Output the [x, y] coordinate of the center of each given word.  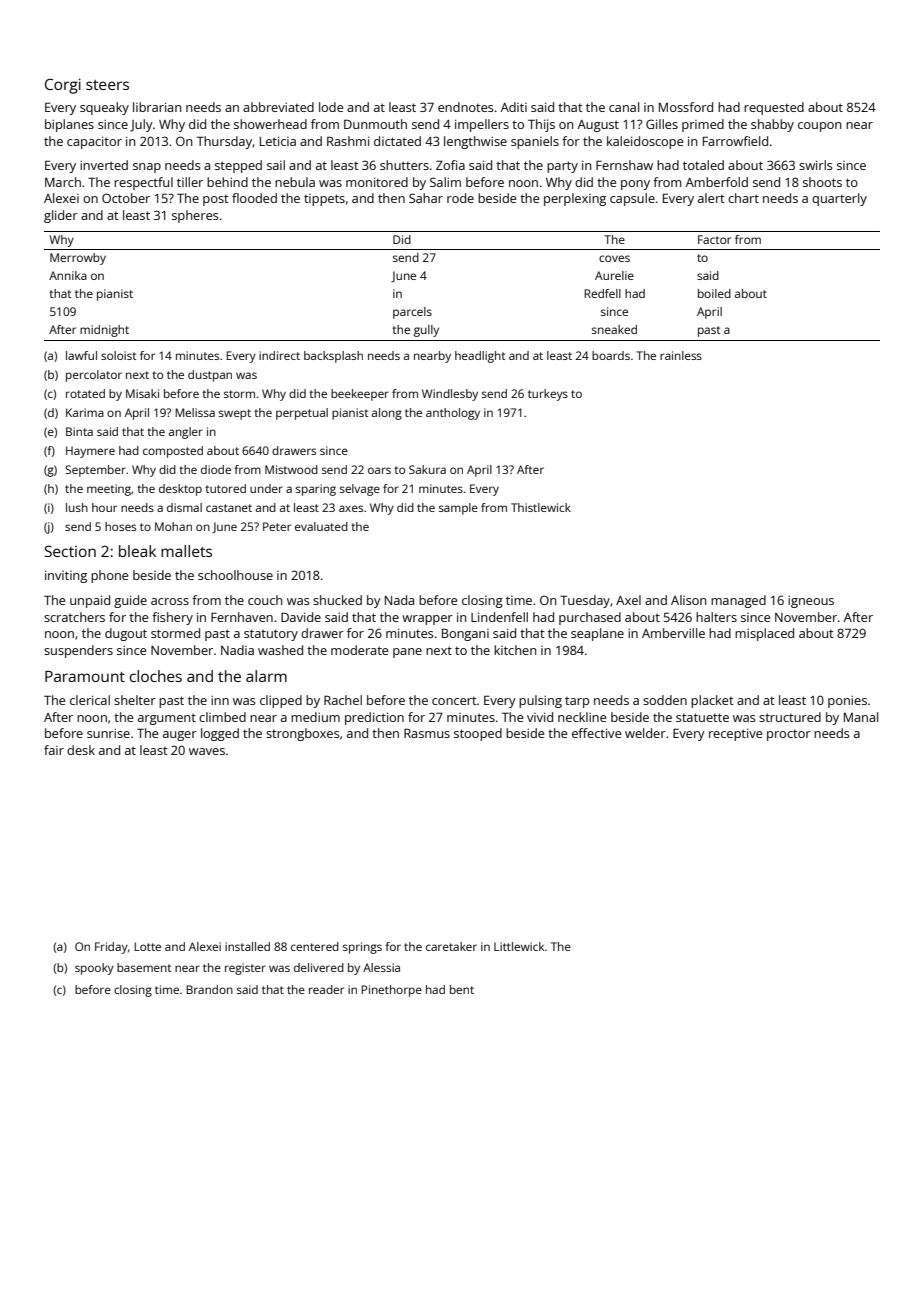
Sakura [427, 469]
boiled [714, 293]
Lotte [147, 946]
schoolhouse [235, 575]
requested [774, 108]
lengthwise [475, 142]
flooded [254, 198]
